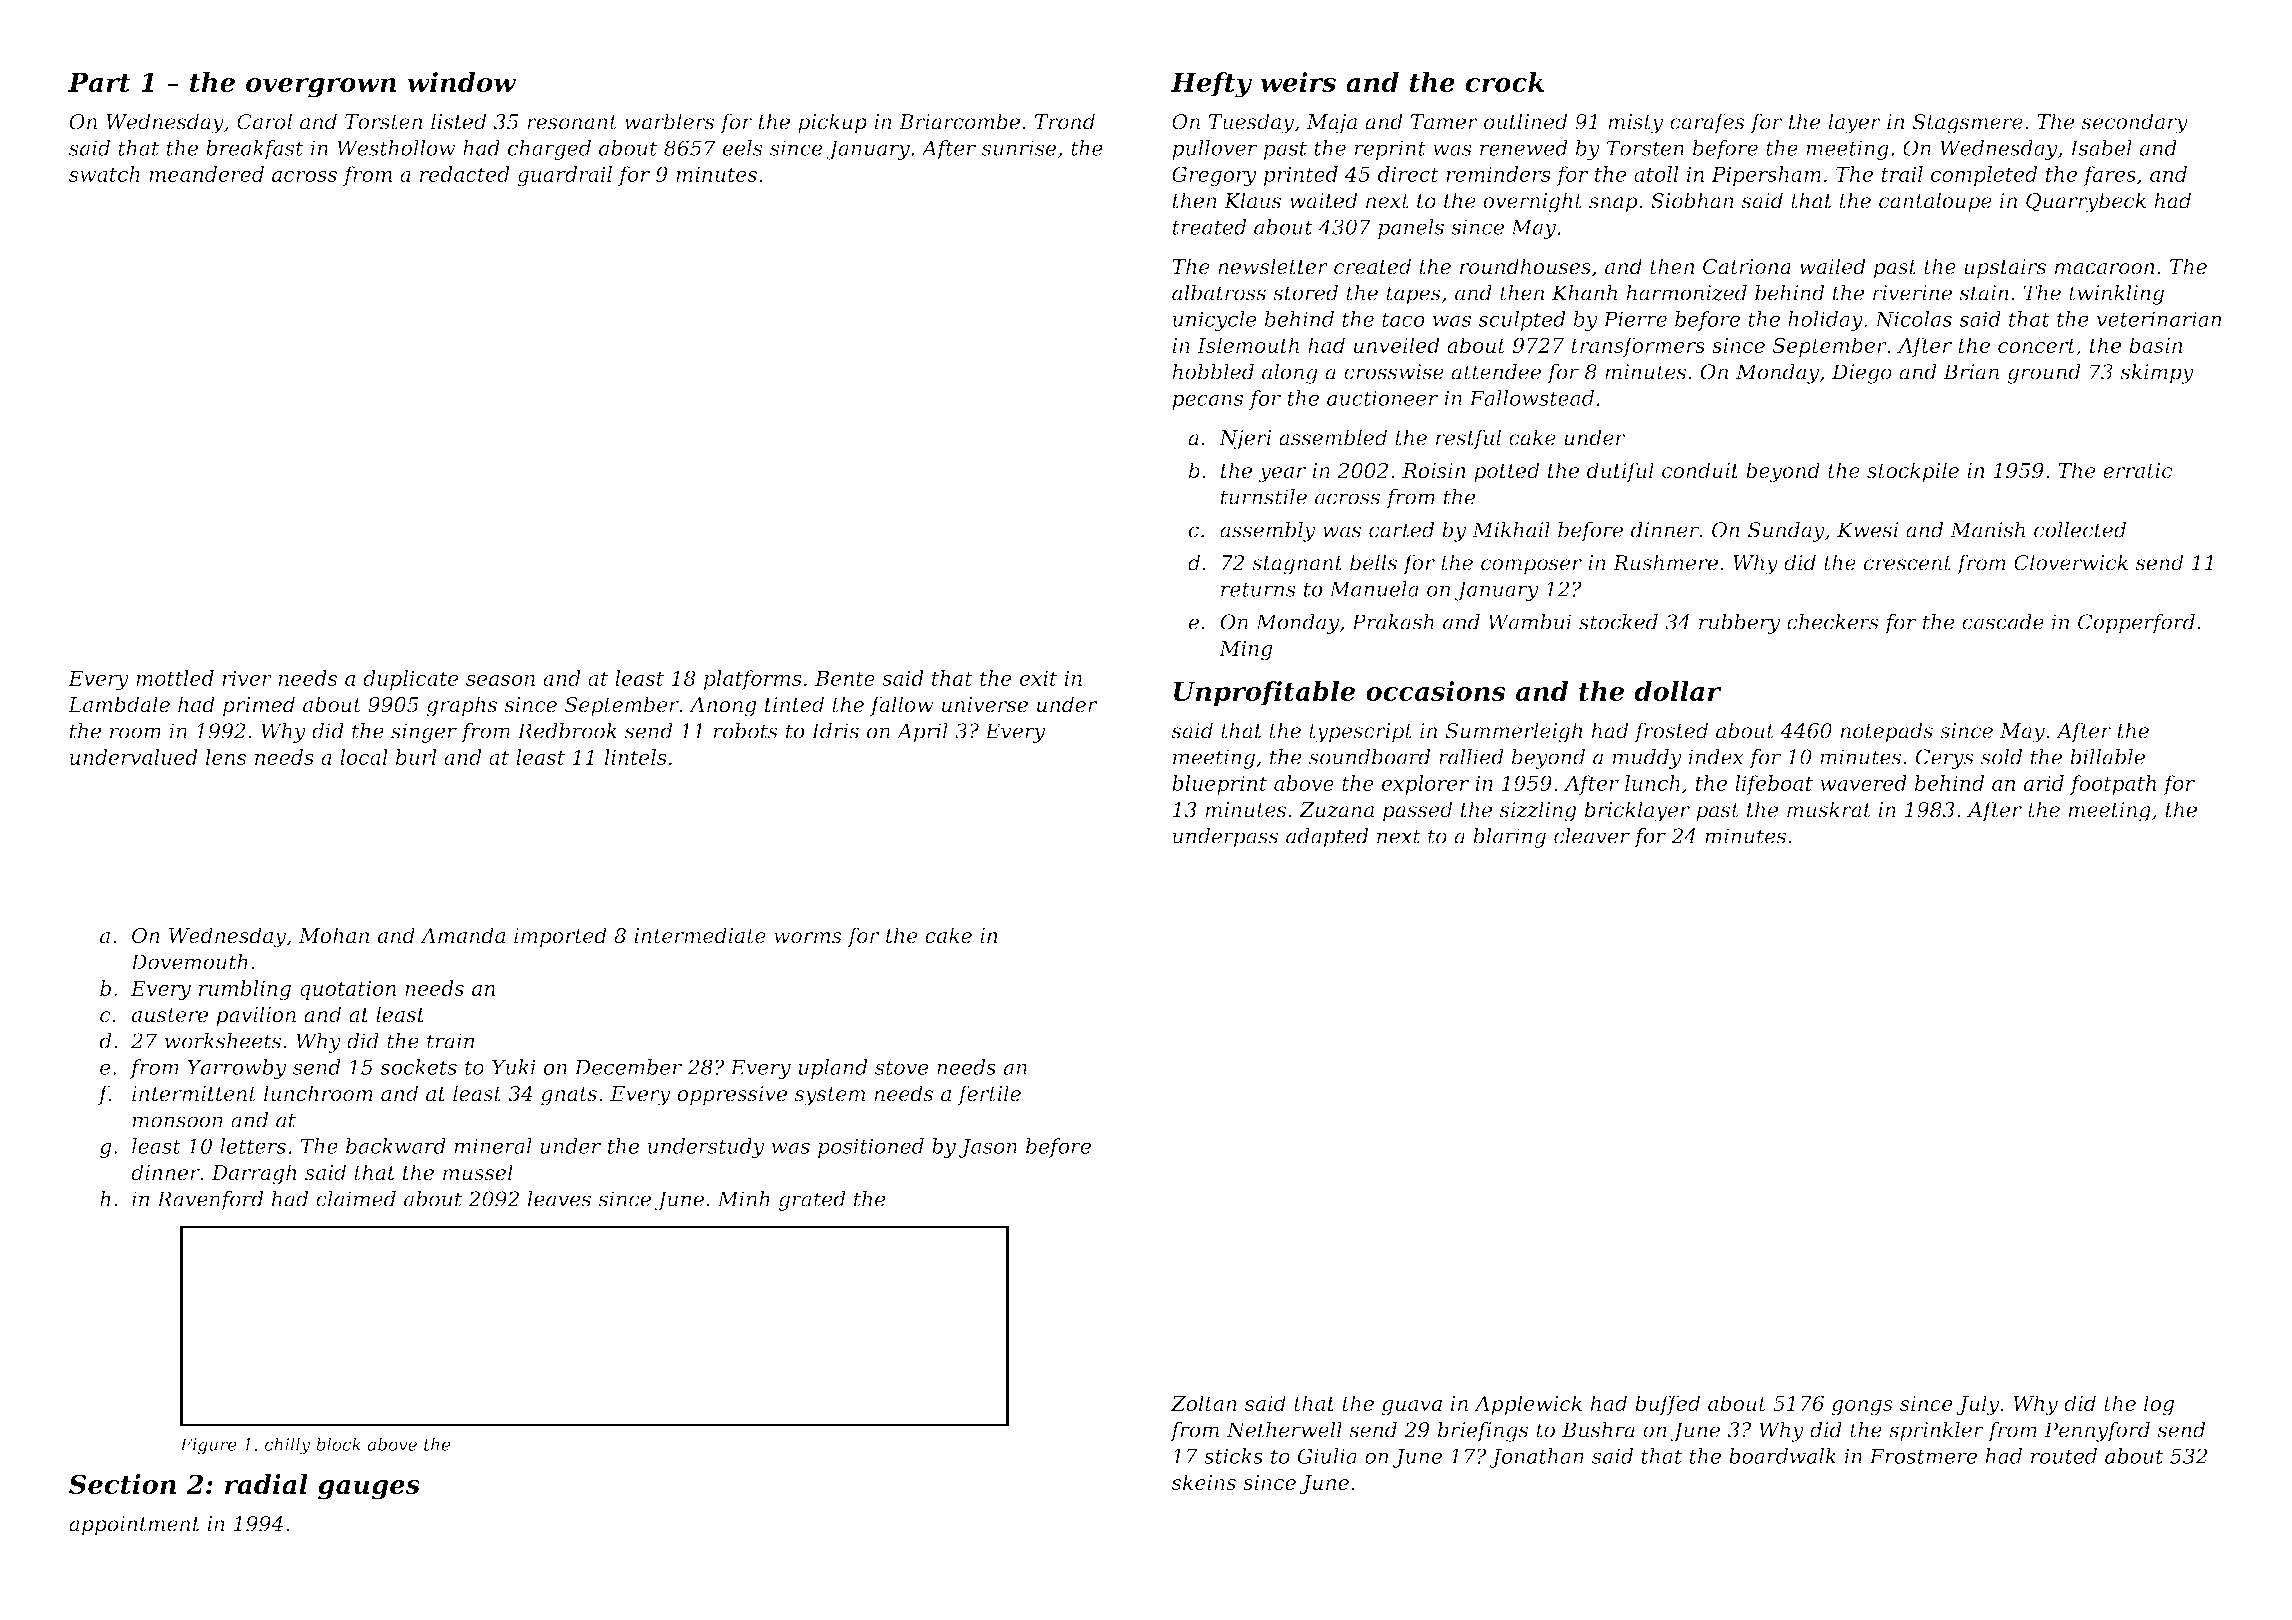 This page has width=2292, height=1620. Describe the element at coordinates (1825, 321) in the page. I see `holiday` at that location.
